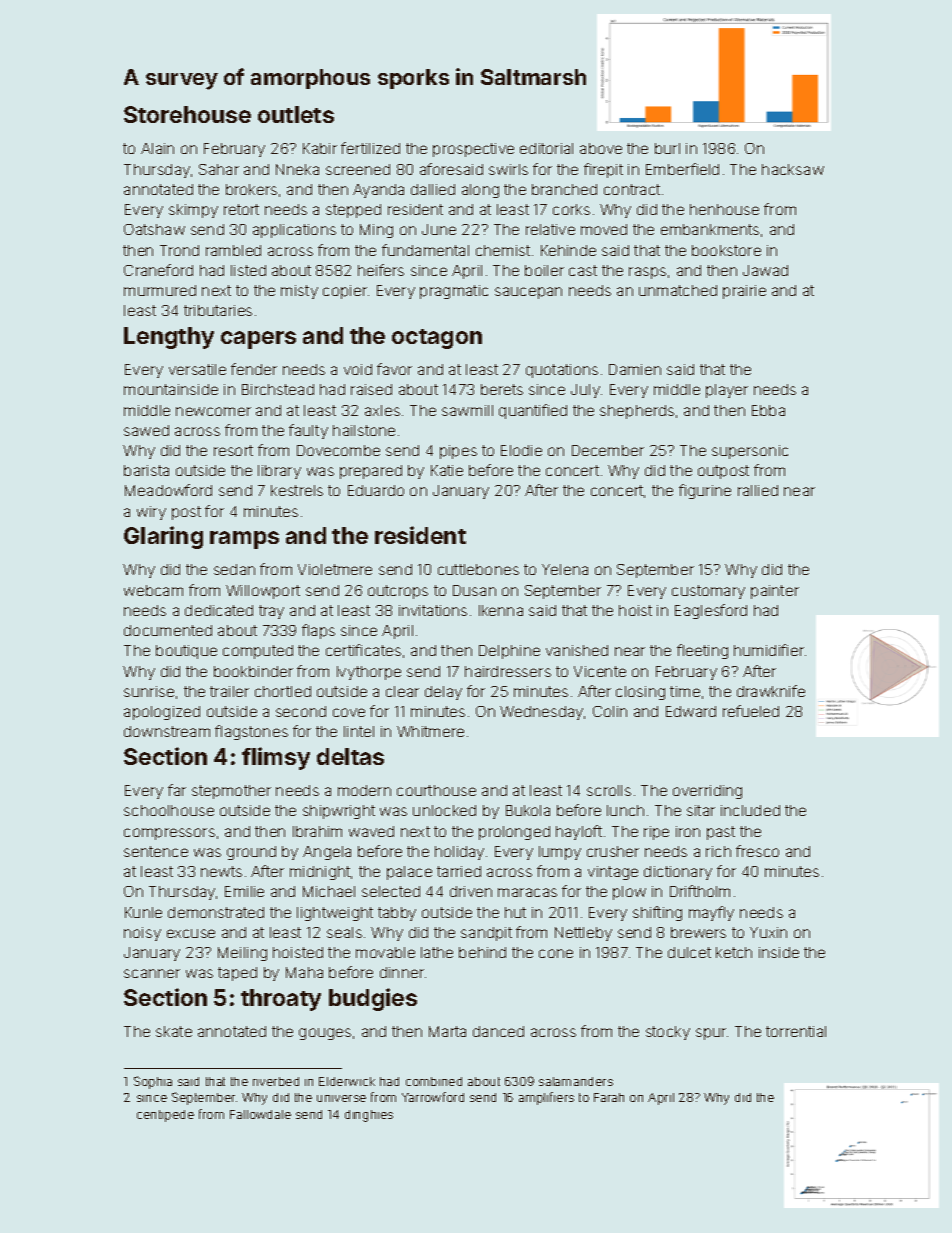  What do you see at coordinates (480, 191) in the screenshot?
I see `along` at bounding box center [480, 191].
